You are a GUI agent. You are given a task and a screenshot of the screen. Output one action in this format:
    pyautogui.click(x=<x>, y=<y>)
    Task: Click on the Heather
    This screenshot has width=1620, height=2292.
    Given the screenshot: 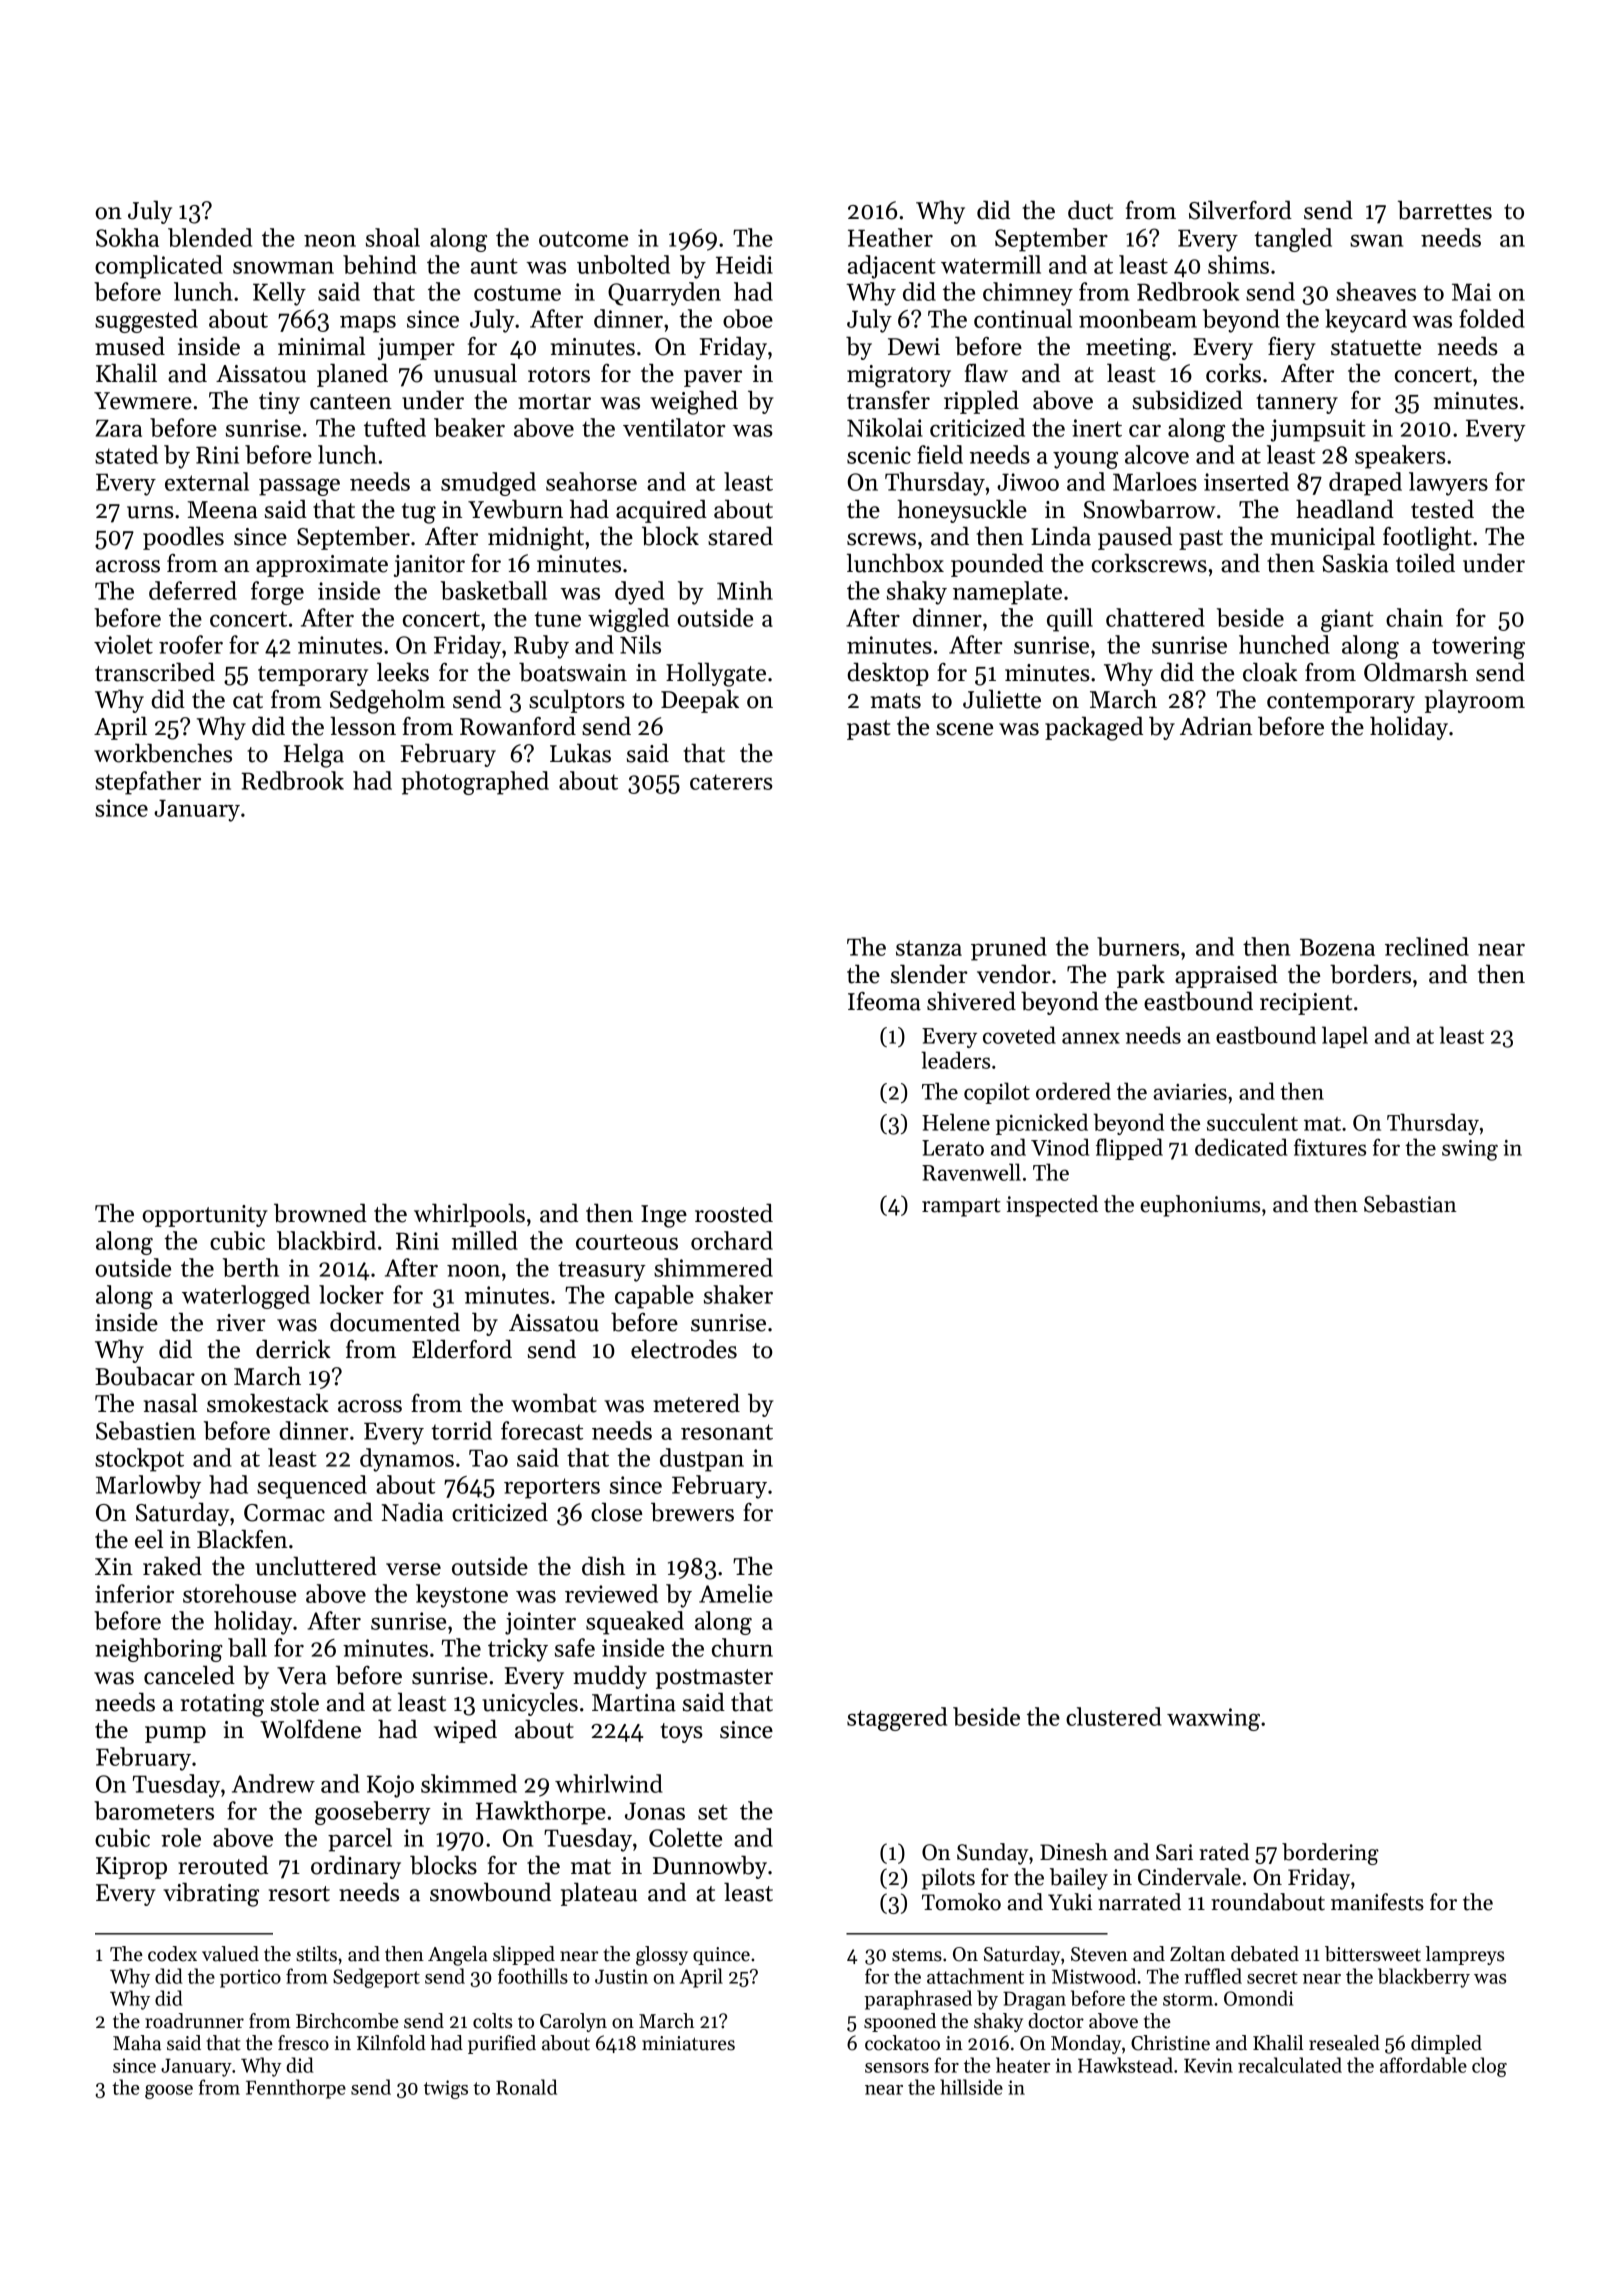 What is the action you would take?
    pyautogui.click(x=890, y=237)
